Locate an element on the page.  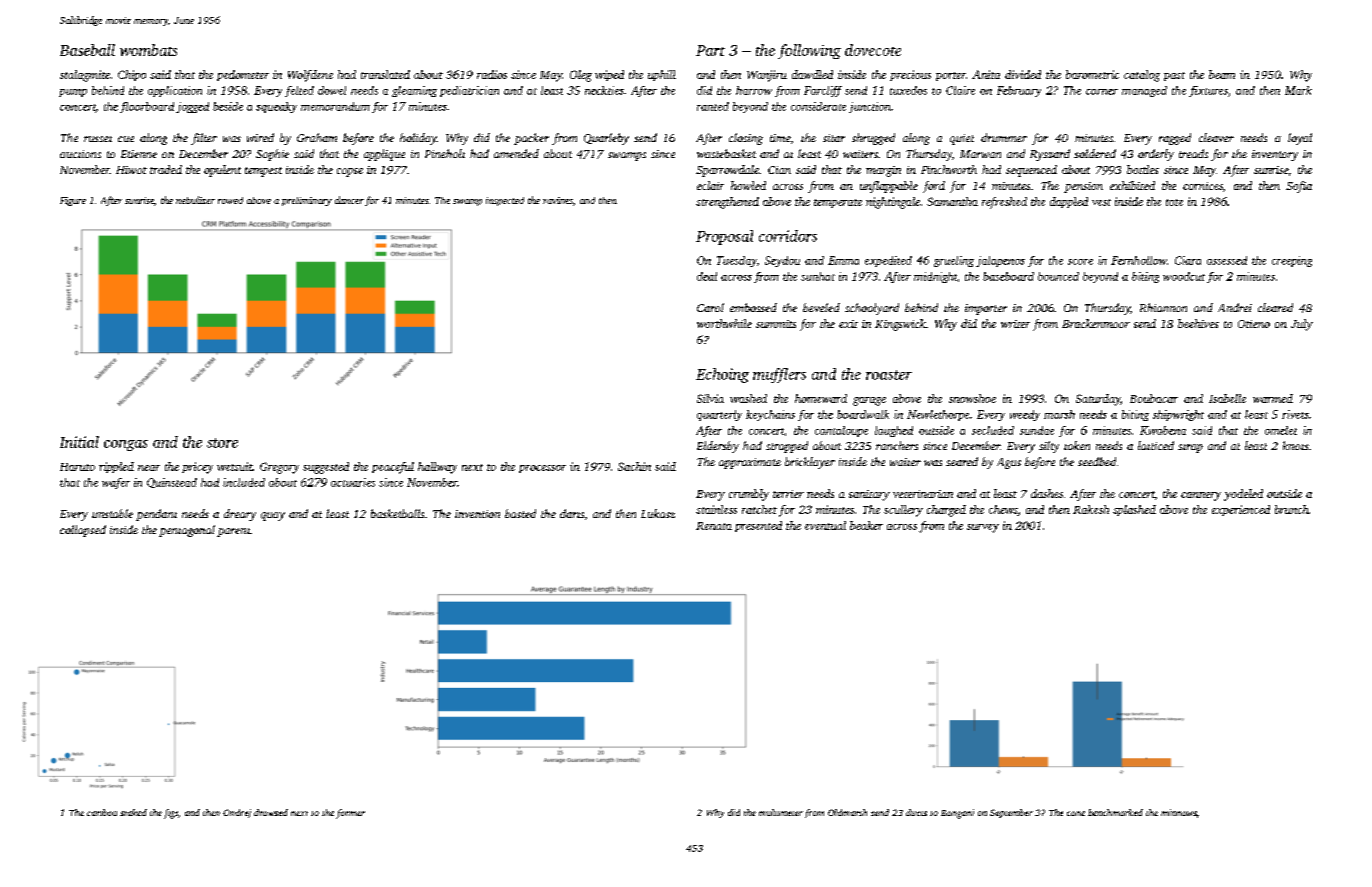
former is located at coordinates (350, 814).
